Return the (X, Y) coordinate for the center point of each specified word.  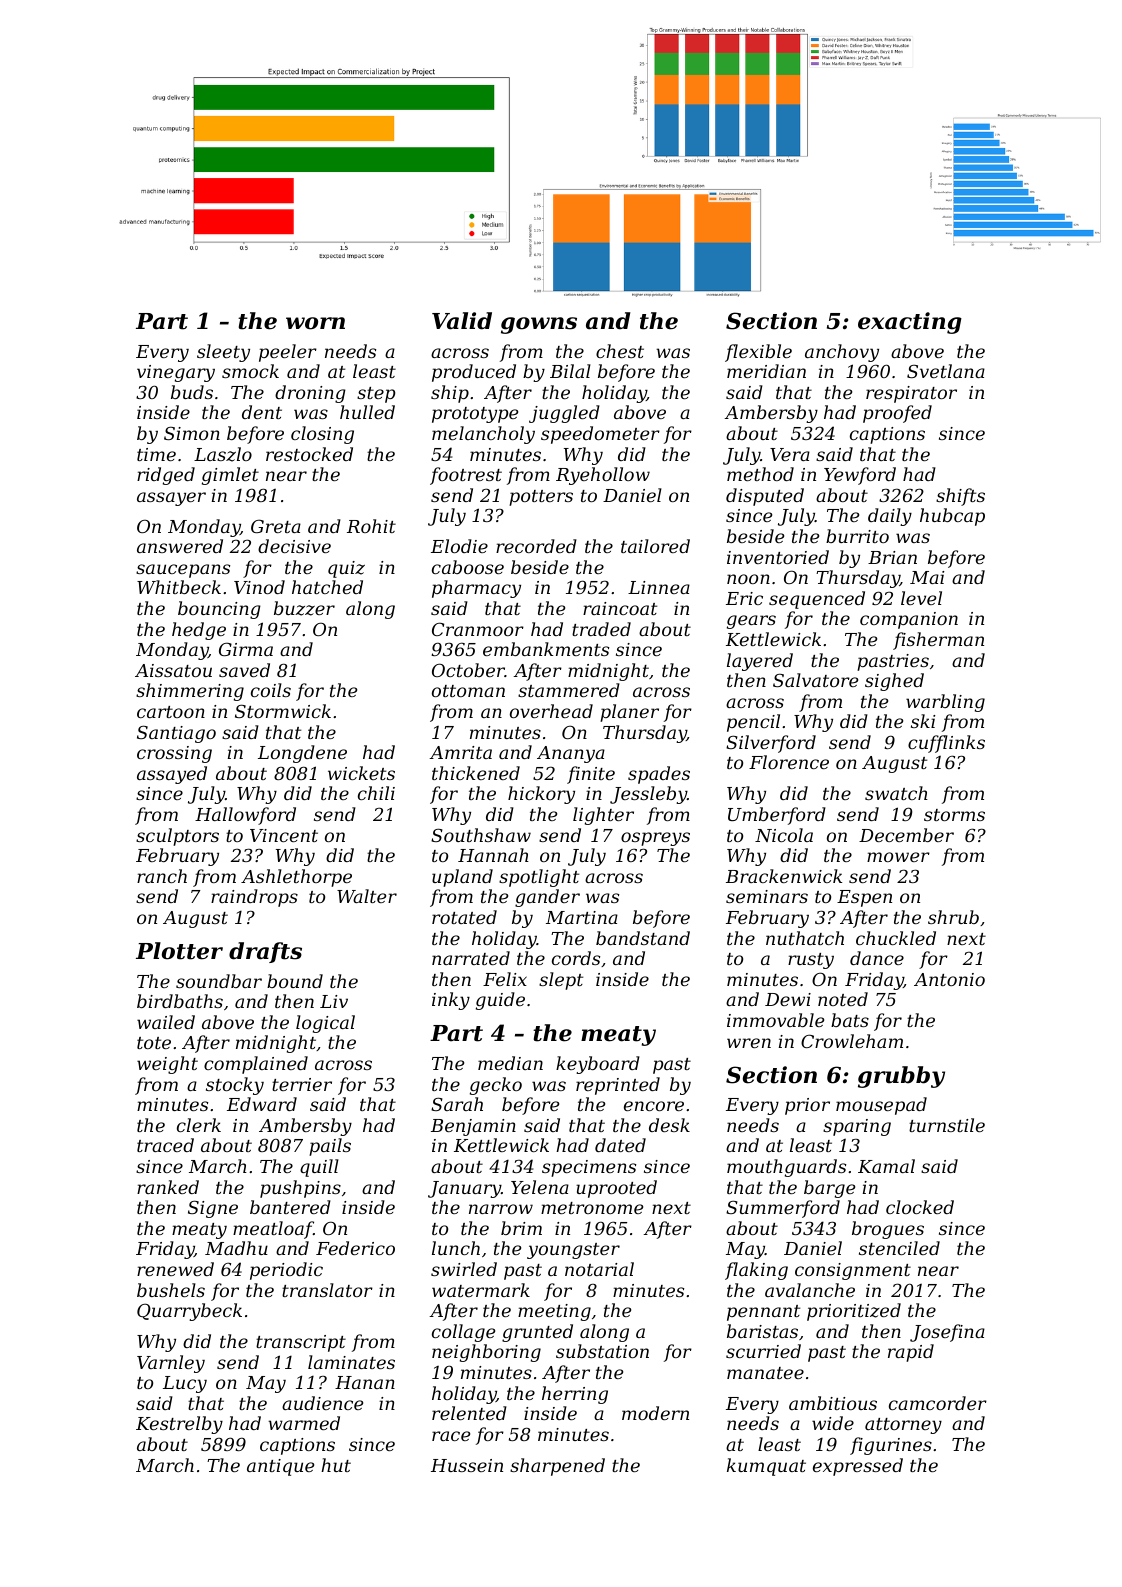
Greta (276, 526)
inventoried (778, 557)
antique (280, 1467)
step (376, 395)
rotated (464, 917)
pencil (753, 723)
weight (167, 1065)
